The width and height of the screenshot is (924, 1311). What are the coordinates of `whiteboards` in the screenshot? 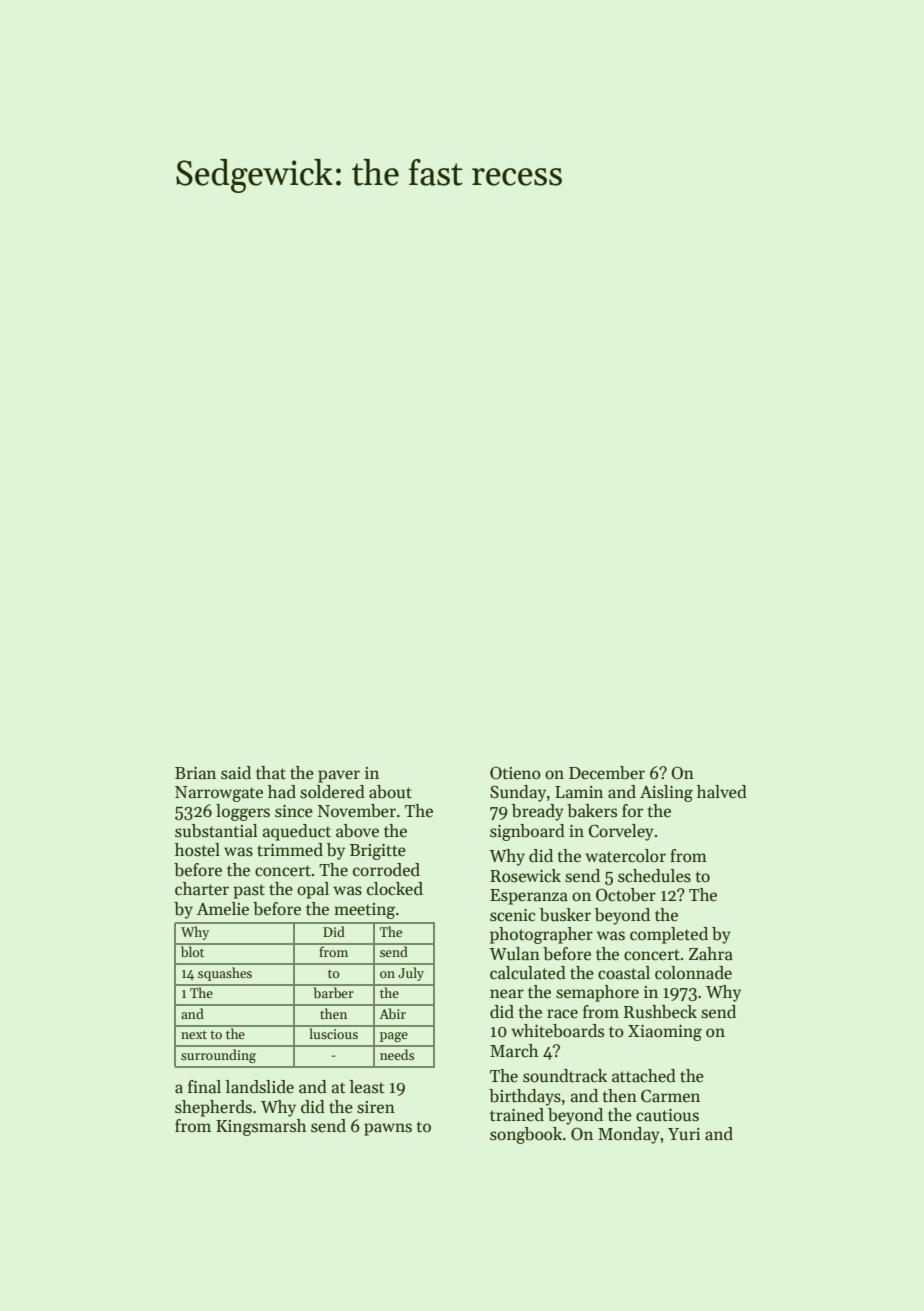 It's located at (557, 1031).
